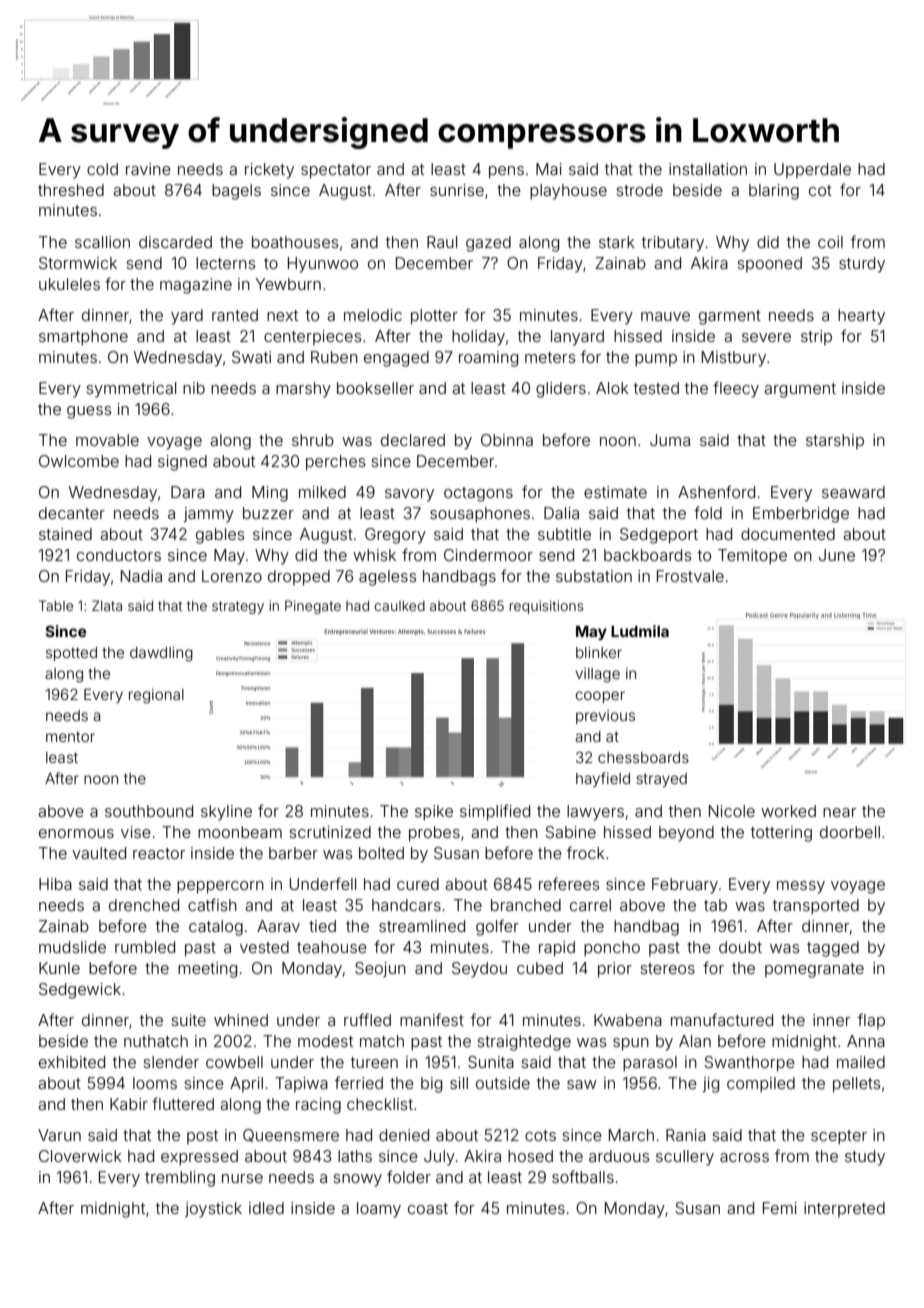  Describe the element at coordinates (788, 811) in the page. I see `worked` at that location.
